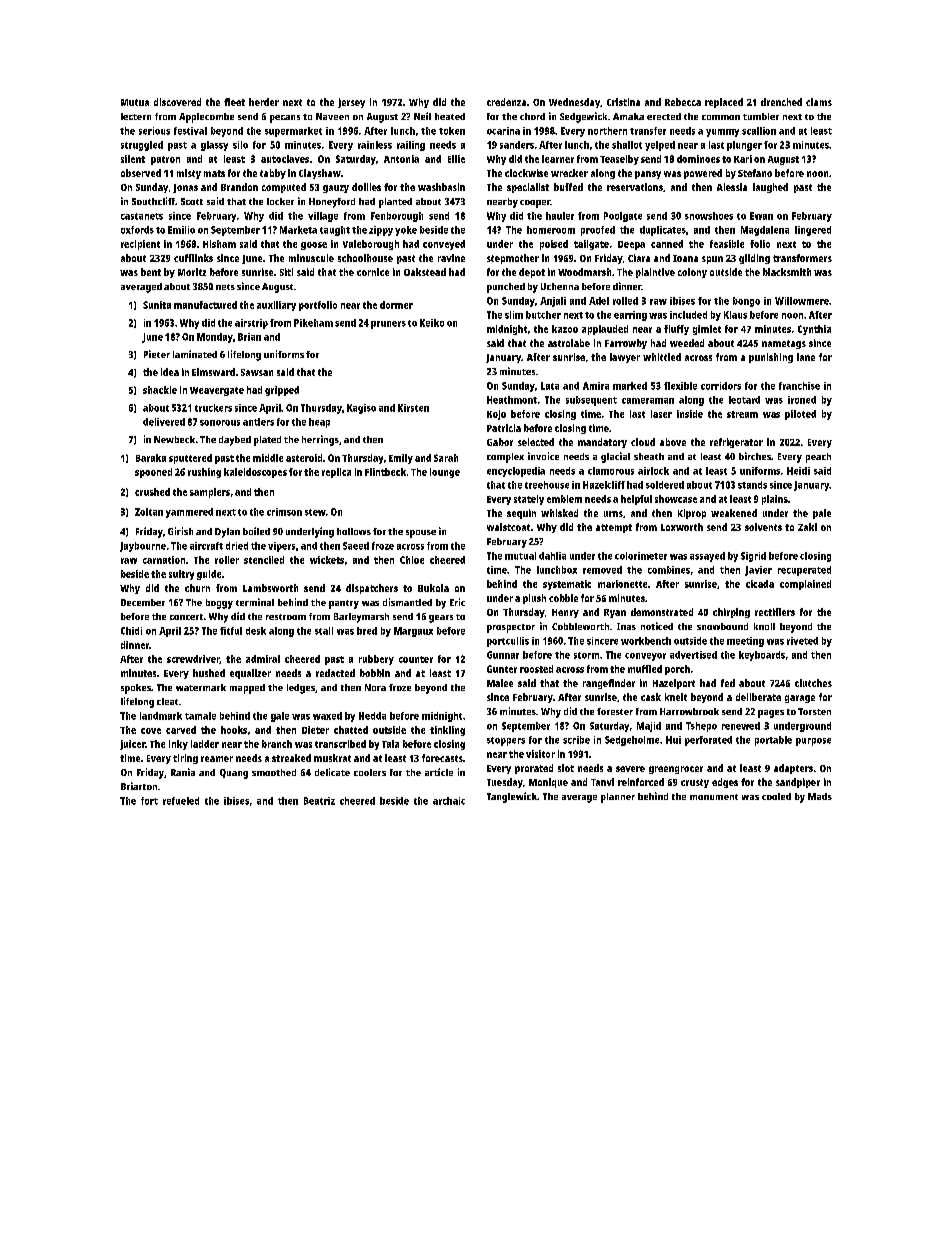  What do you see at coordinates (149, 801) in the screenshot?
I see `fort` at bounding box center [149, 801].
